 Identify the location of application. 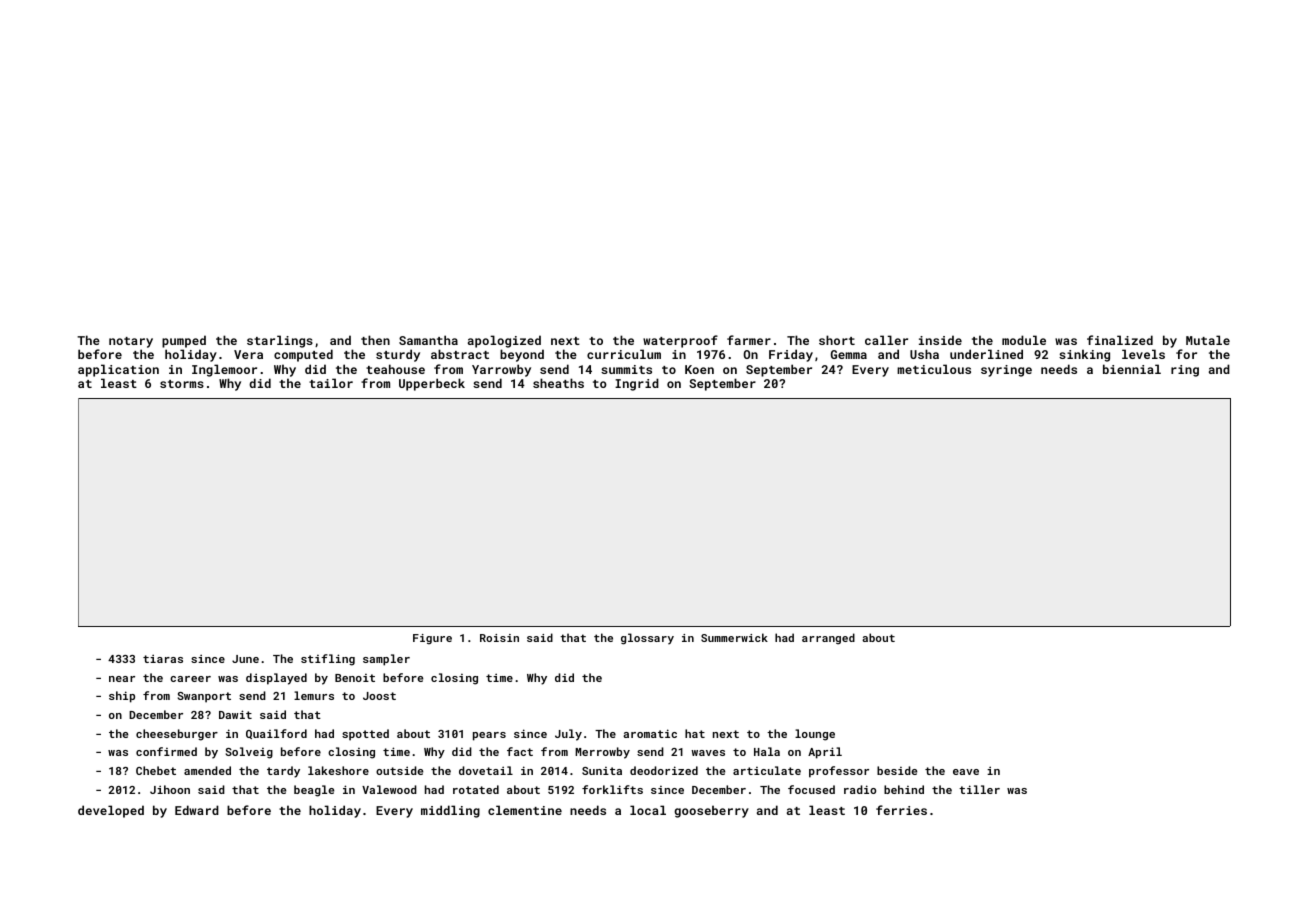
(118, 370).
